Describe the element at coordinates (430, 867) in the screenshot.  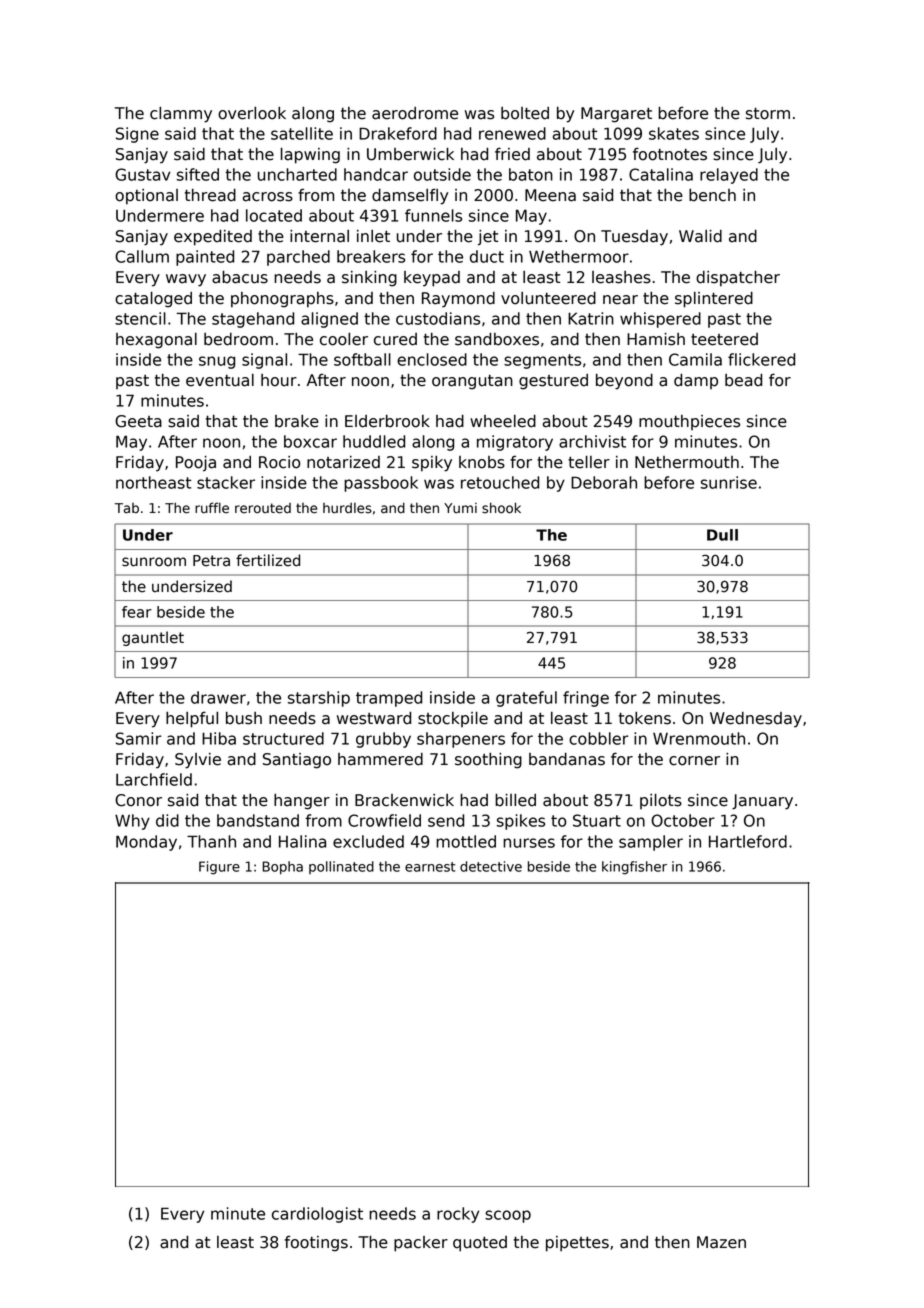
I see `earnest` at that location.
